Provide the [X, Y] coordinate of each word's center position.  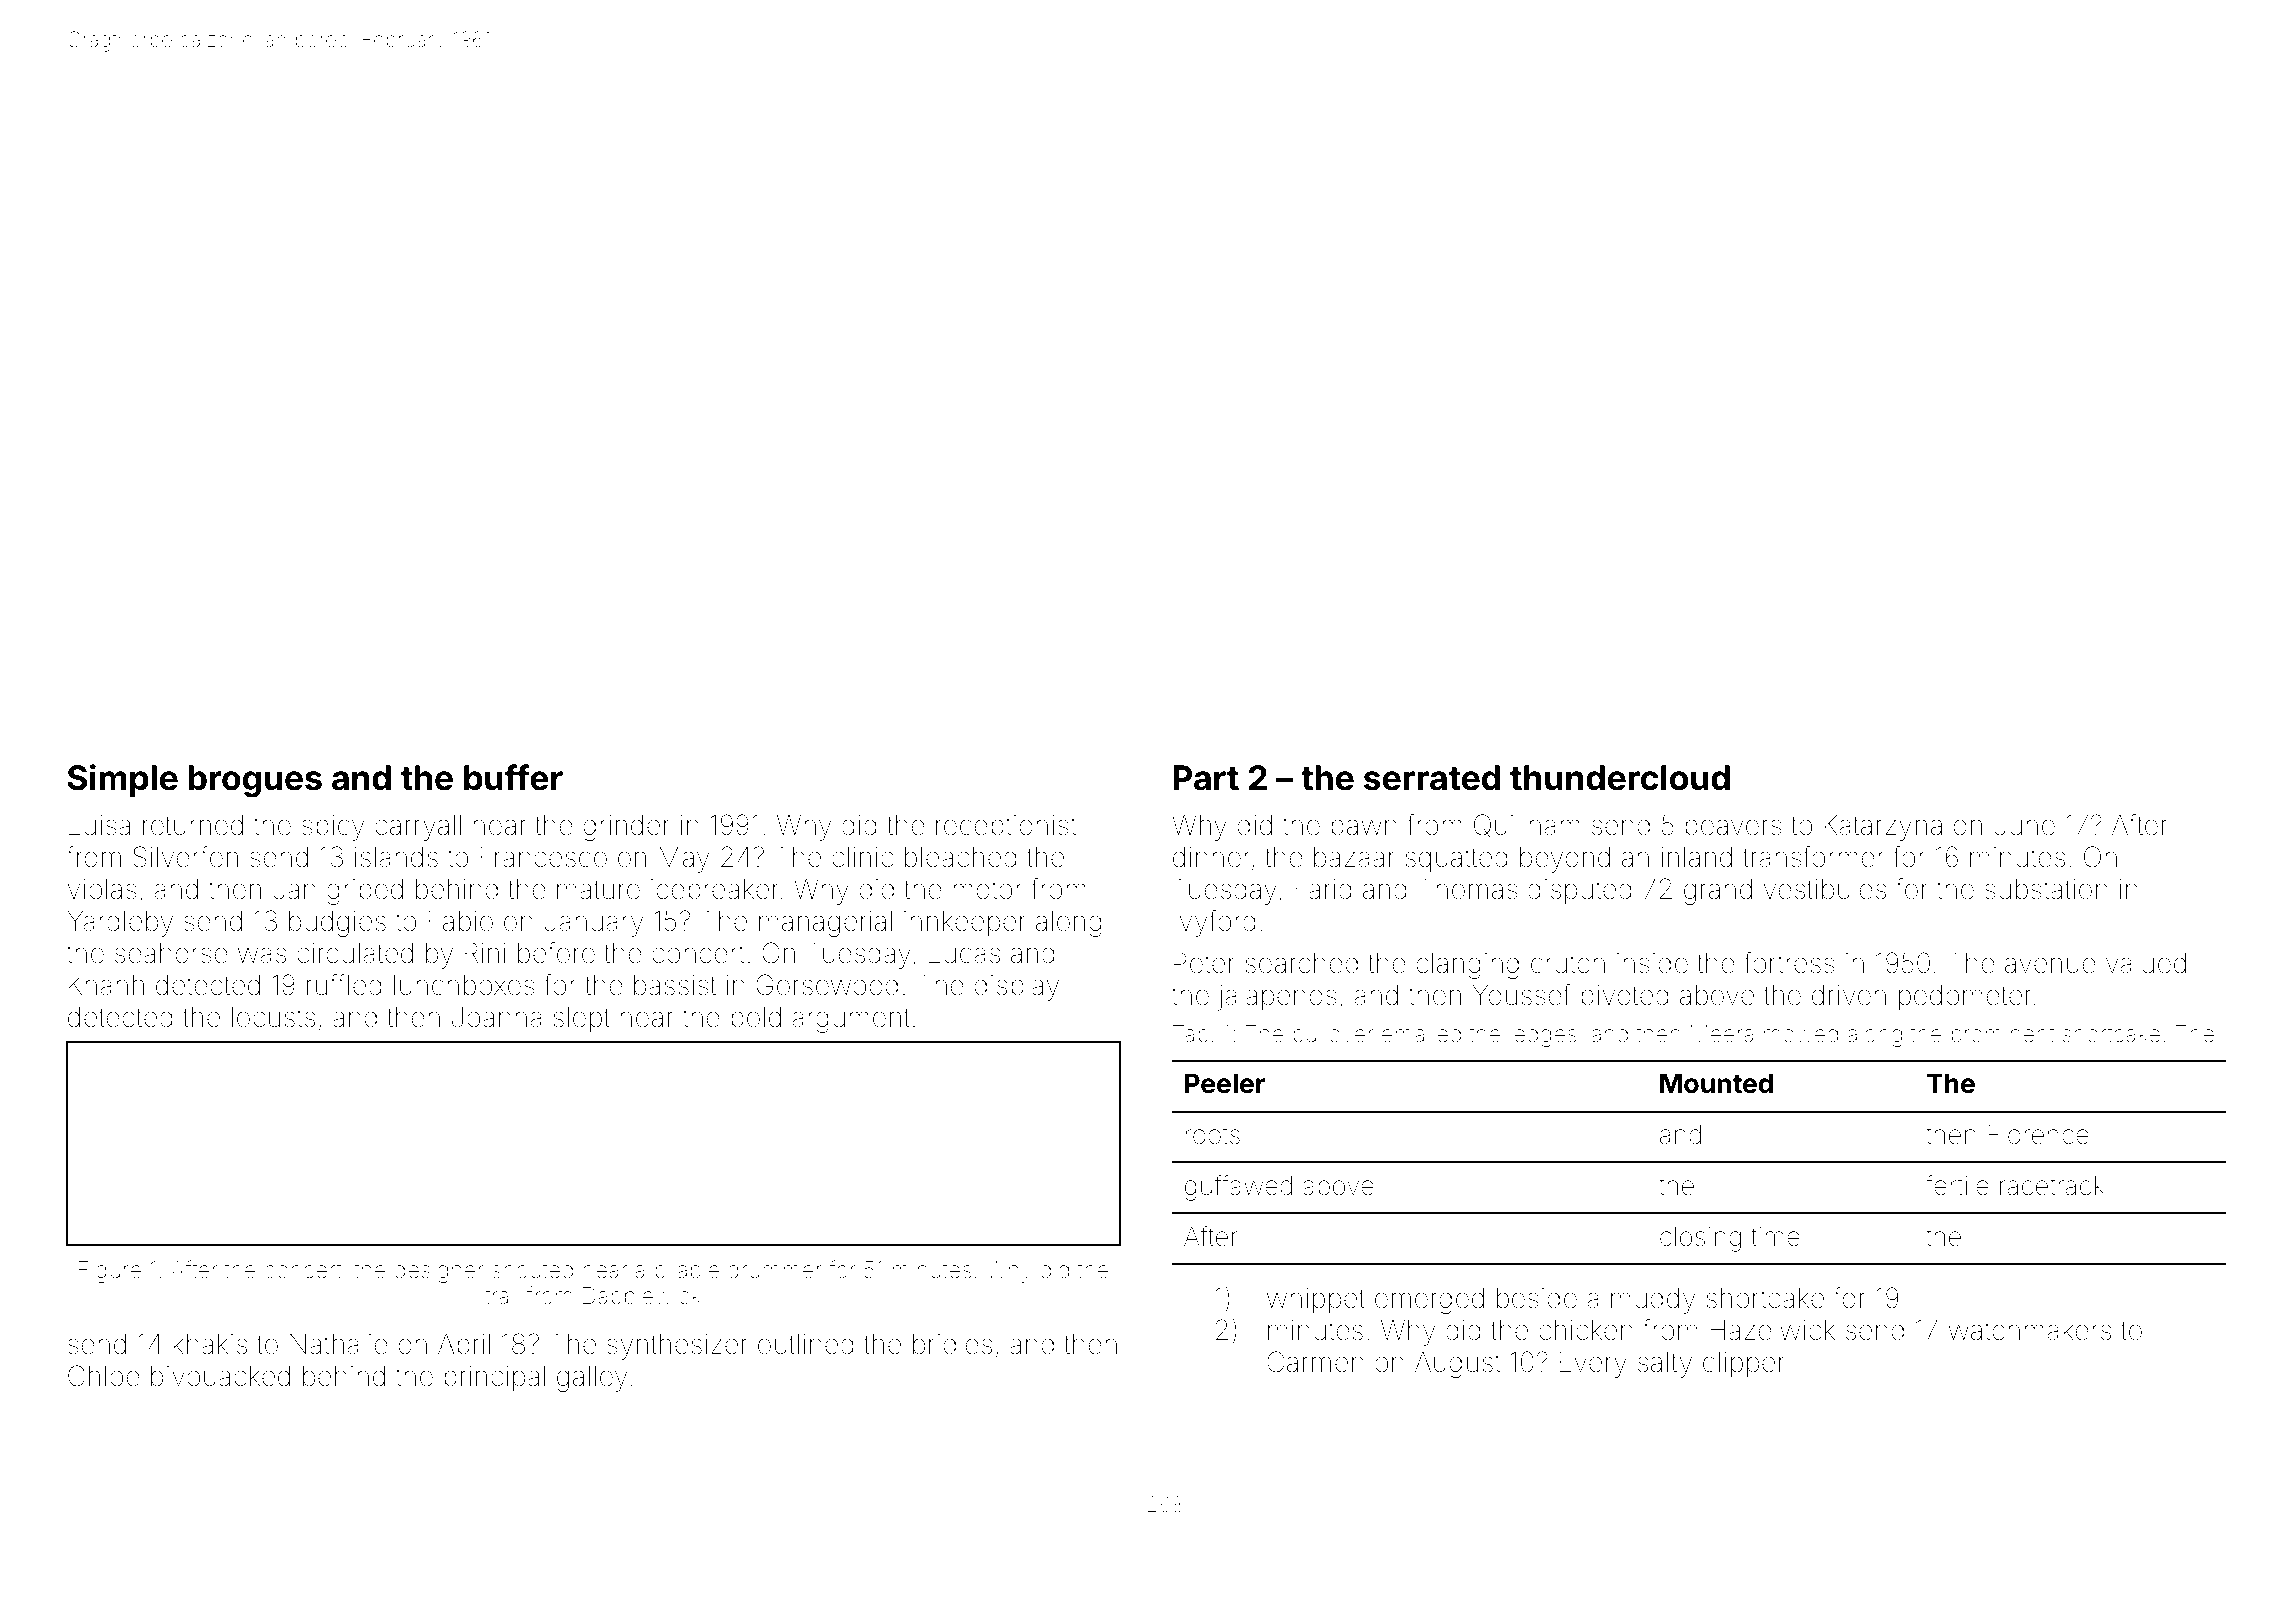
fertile [1957, 1185]
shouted [532, 1270]
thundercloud [1620, 778]
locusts [273, 1017]
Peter [1204, 963]
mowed [1801, 1034]
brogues [255, 781]
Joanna [497, 1017]
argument [851, 1020]
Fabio [460, 921]
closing [1700, 1239]
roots [1213, 1135]
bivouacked [220, 1376]
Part [1206, 778]
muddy [1653, 1301]
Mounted [1716, 1083]
